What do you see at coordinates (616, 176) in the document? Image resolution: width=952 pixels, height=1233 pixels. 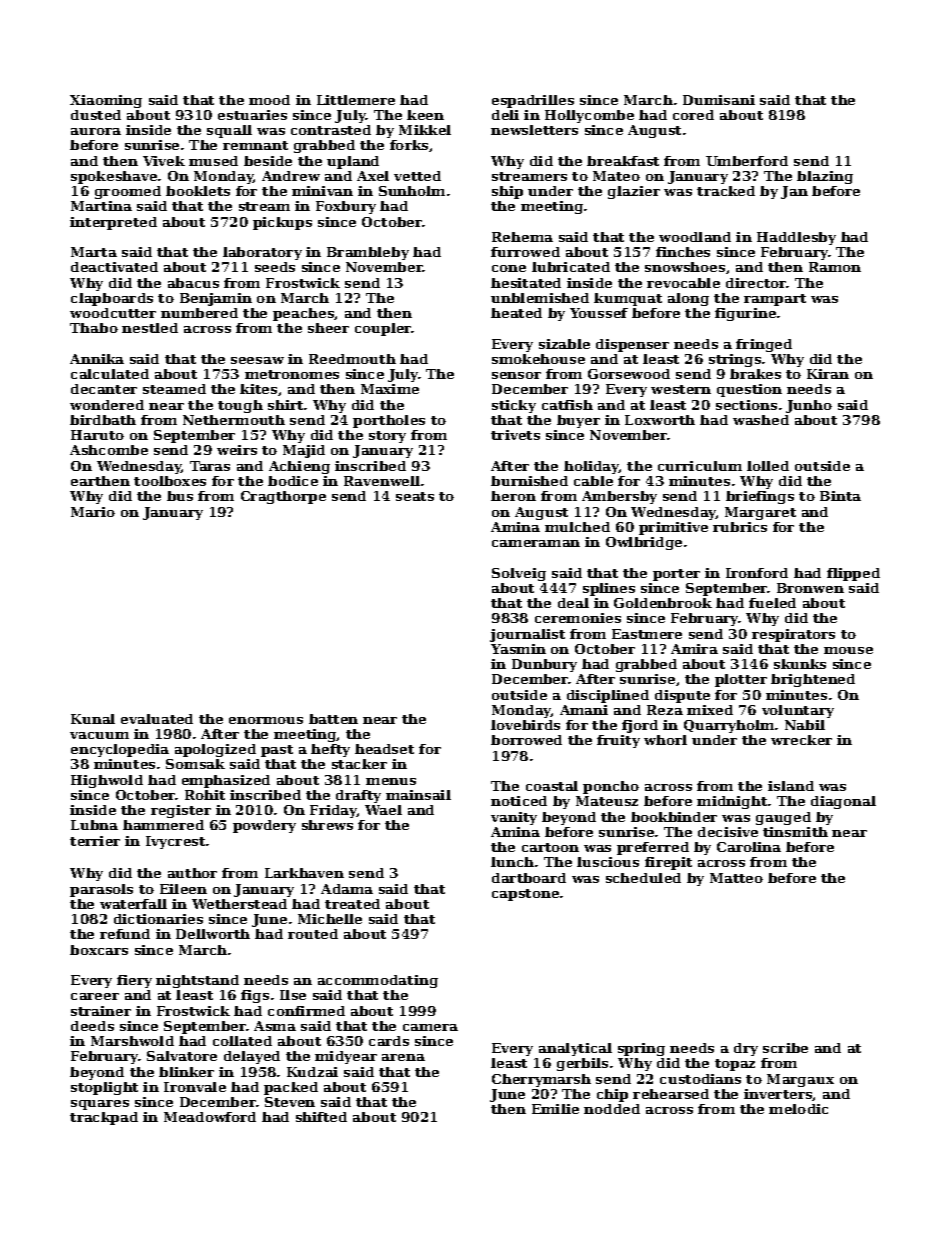 I see `Mateo` at bounding box center [616, 176].
